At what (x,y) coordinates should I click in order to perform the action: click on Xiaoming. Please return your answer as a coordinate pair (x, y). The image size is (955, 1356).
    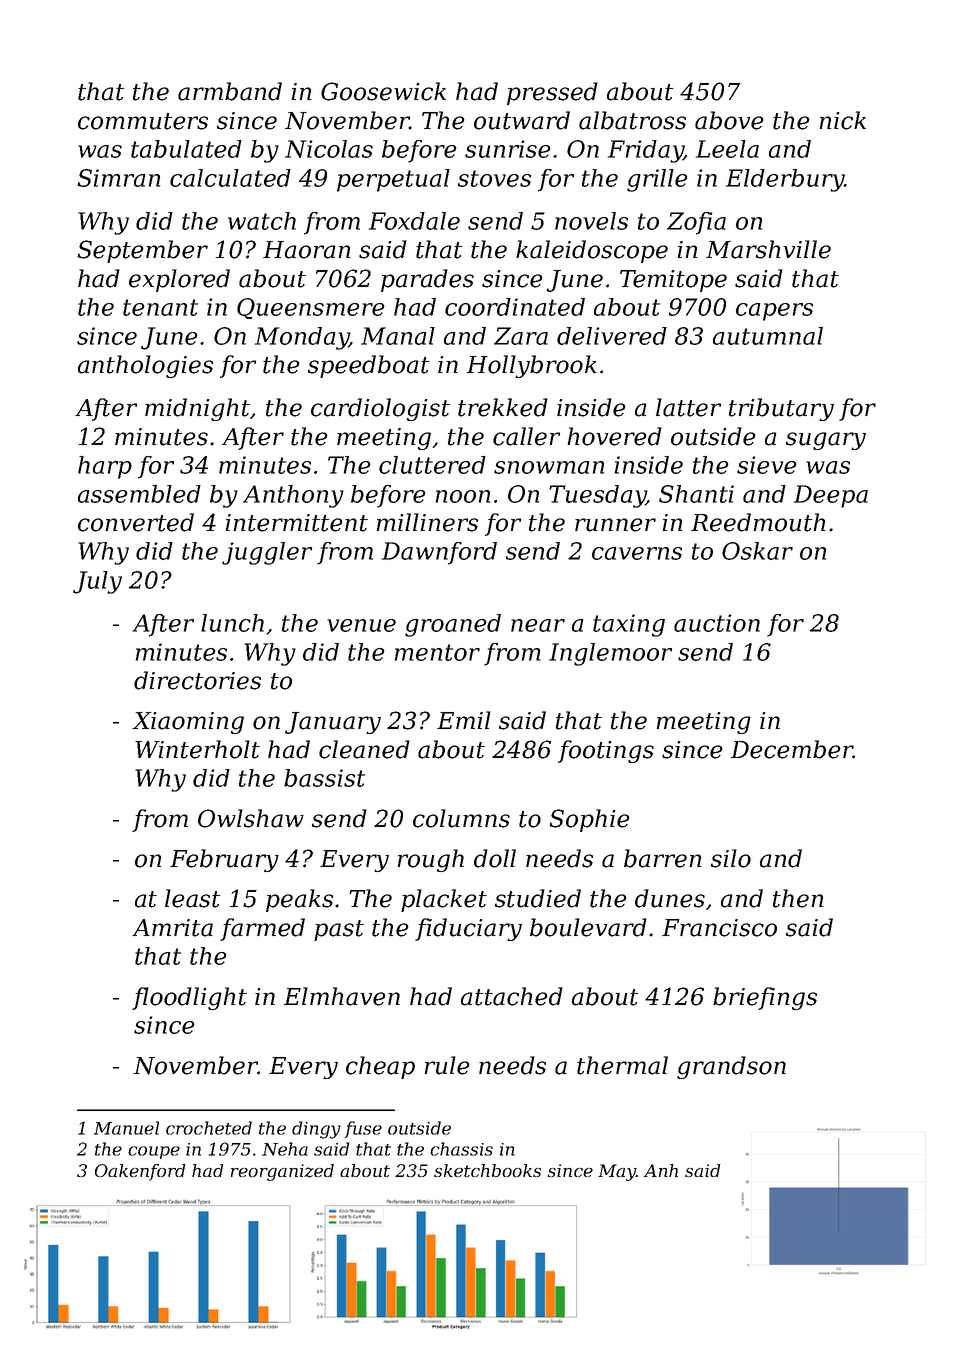
    Looking at the image, I should click on (188, 723).
